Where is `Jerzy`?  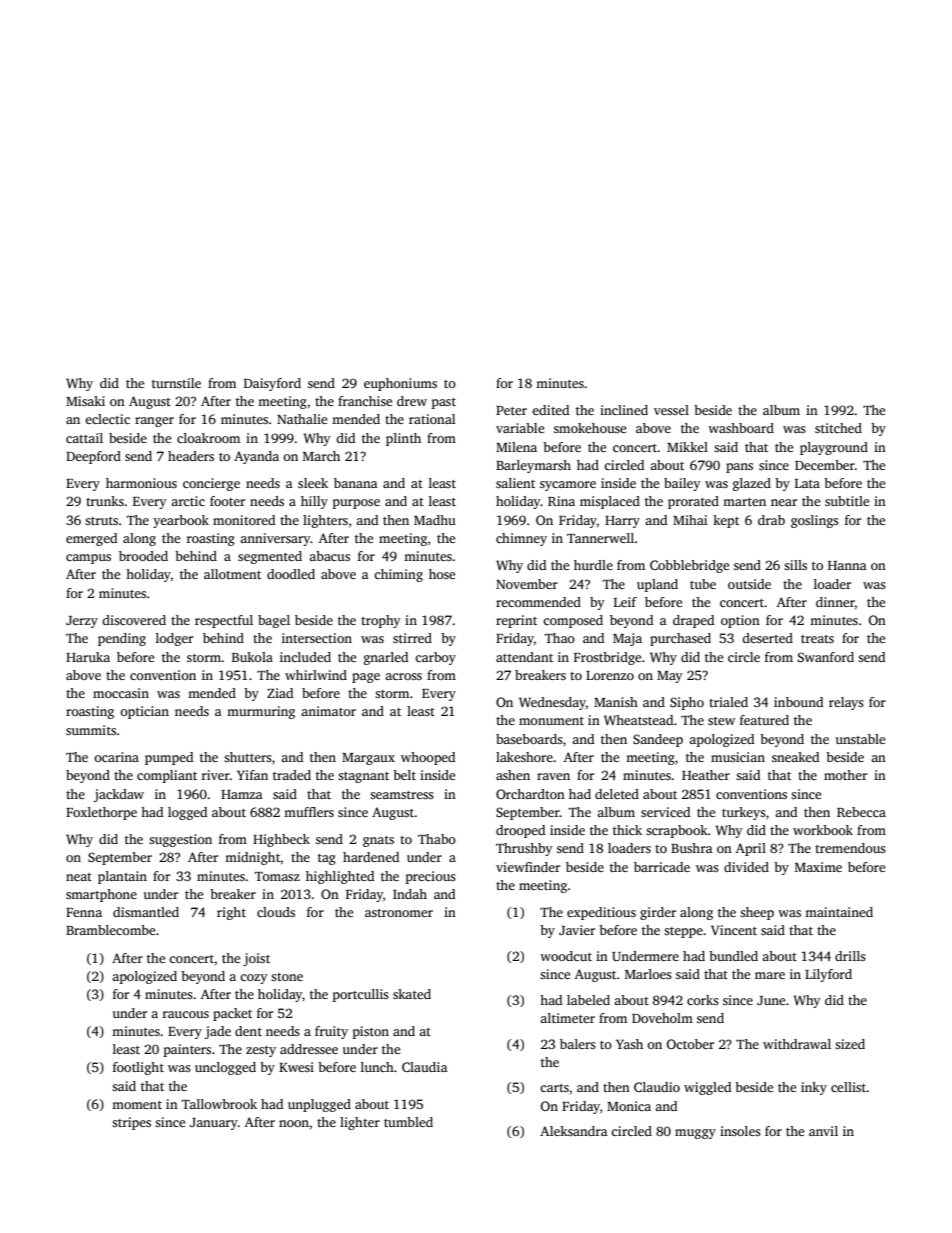
Jerzy is located at coordinates (82, 622).
